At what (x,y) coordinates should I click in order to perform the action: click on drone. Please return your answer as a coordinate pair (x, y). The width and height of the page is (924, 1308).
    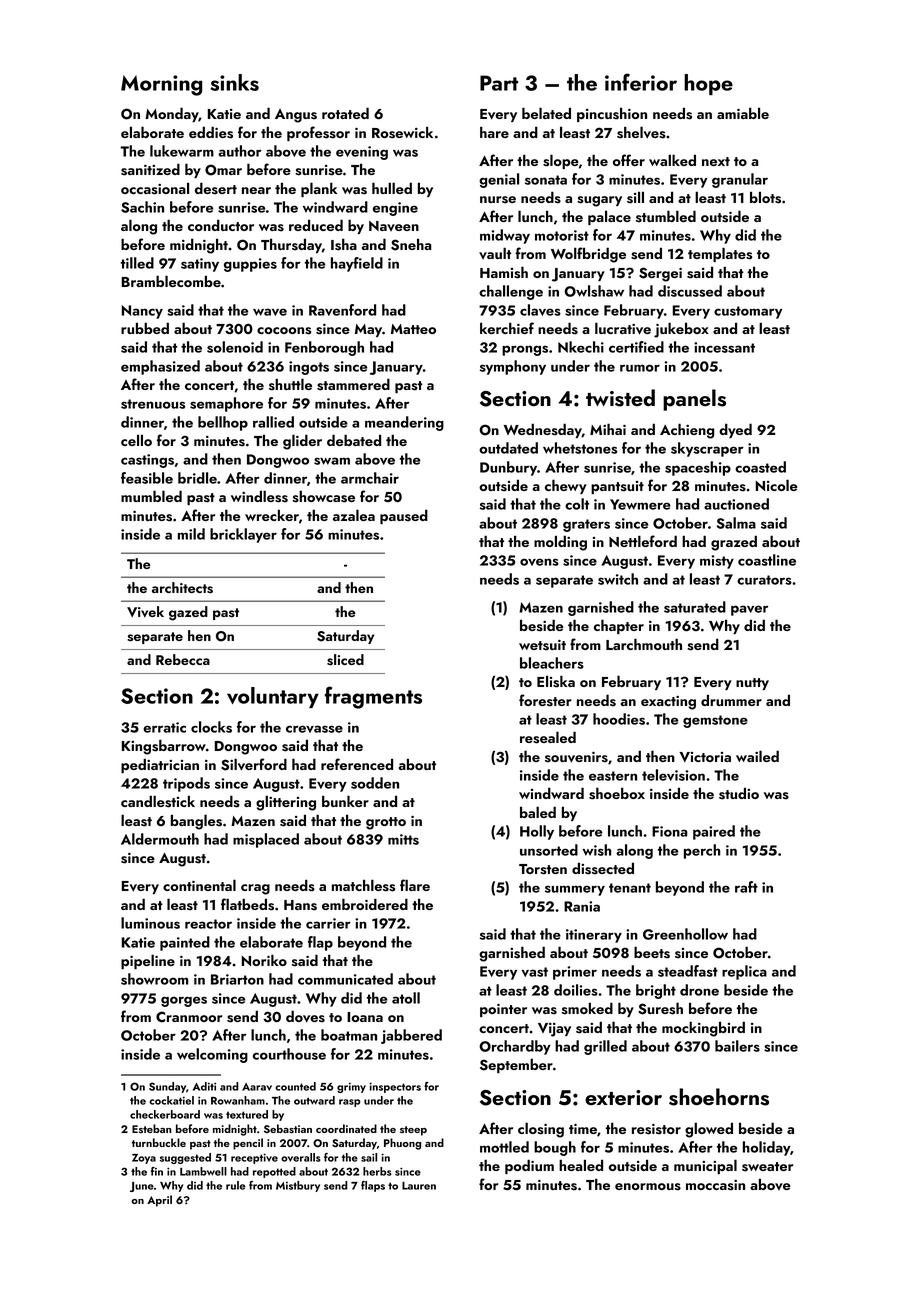
    Looking at the image, I should click on (699, 990).
